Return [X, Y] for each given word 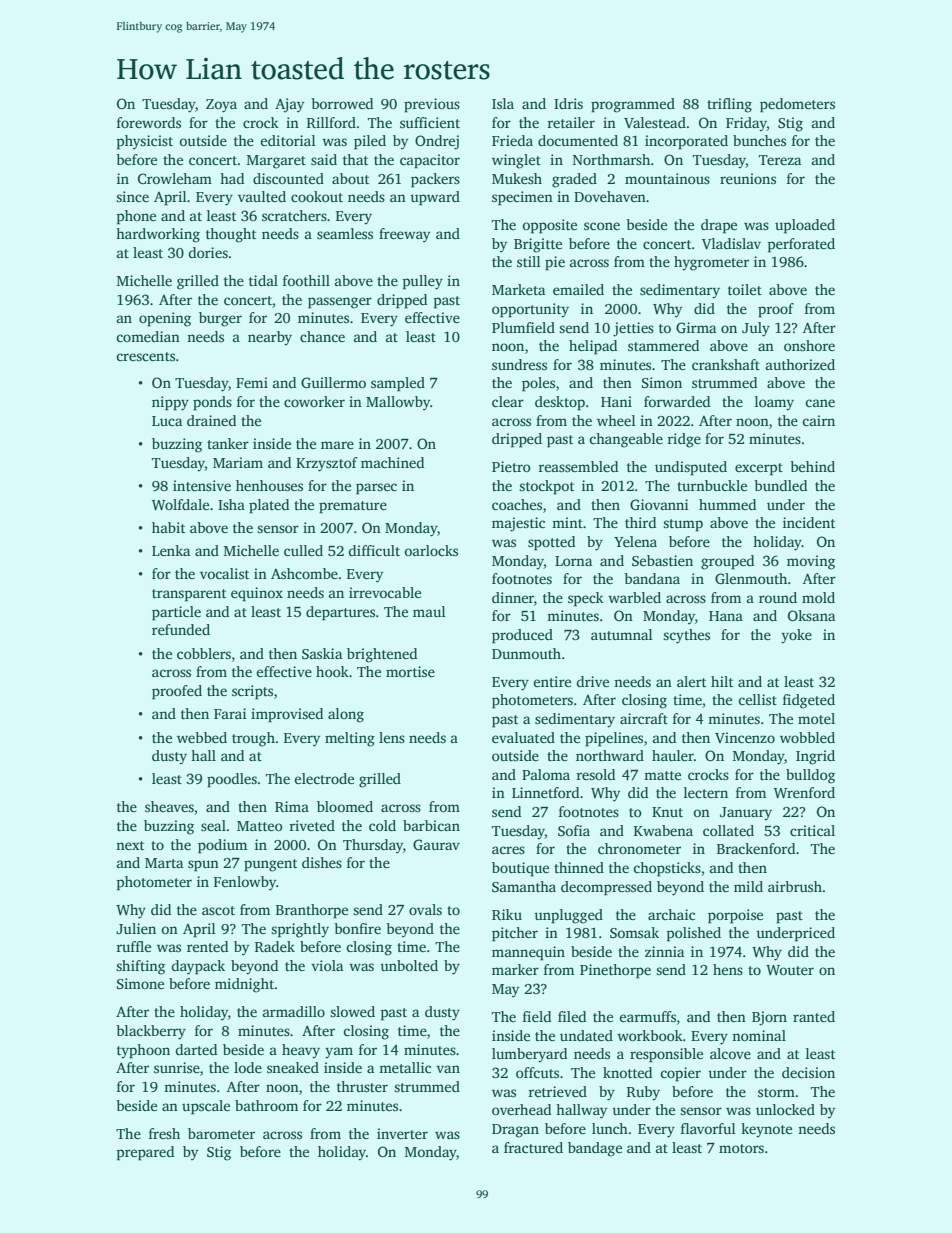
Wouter [790, 970]
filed [572, 1016]
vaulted [262, 196]
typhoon [143, 1051]
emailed [578, 289]
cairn [818, 420]
